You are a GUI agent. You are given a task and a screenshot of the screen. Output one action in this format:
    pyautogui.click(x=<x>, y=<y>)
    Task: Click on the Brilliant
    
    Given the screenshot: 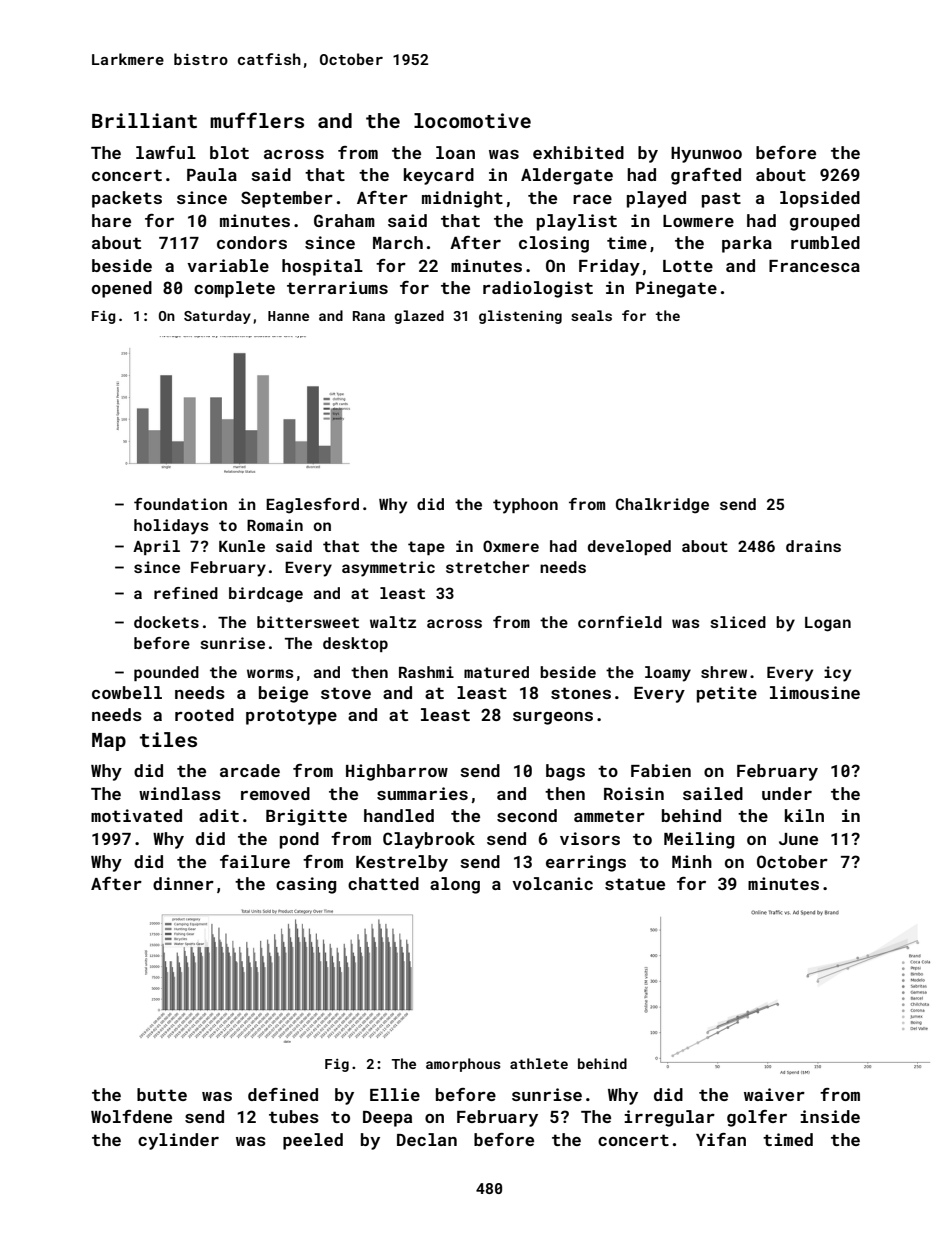 What is the action you would take?
    pyautogui.click(x=144, y=120)
